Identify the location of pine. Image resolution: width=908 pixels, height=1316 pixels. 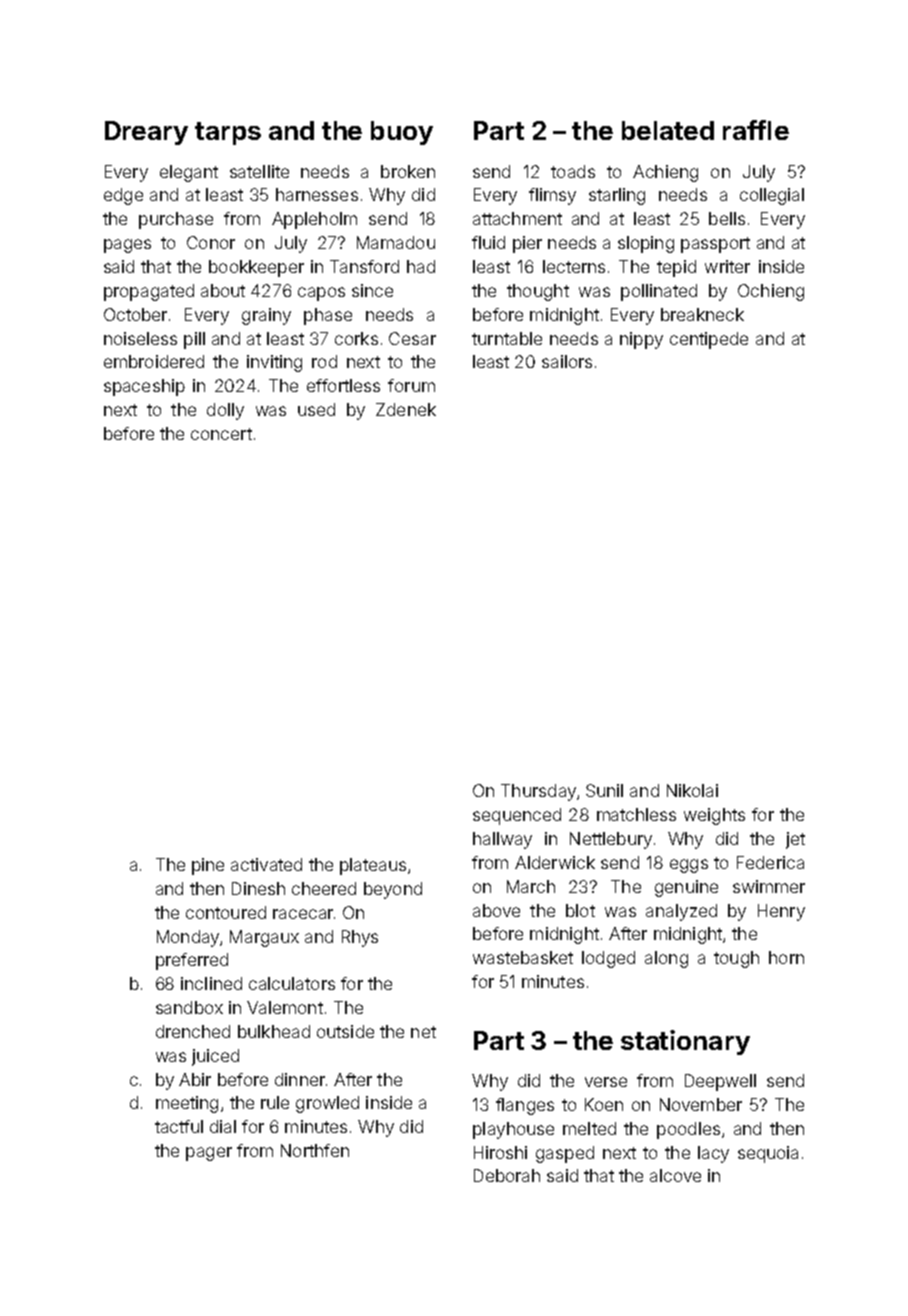
(208, 866).
